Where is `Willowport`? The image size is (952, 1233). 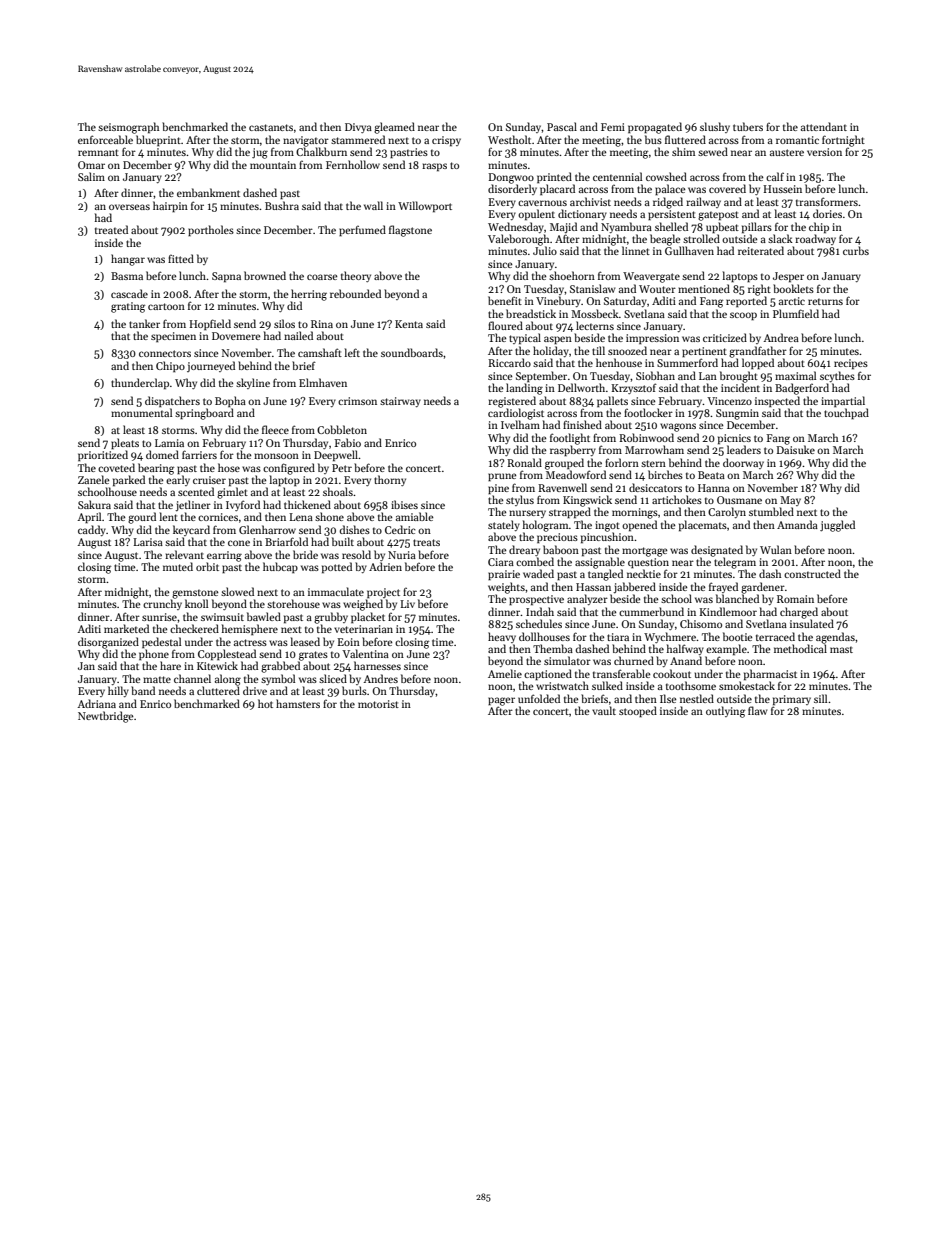
Willowport is located at coordinates (425, 206).
